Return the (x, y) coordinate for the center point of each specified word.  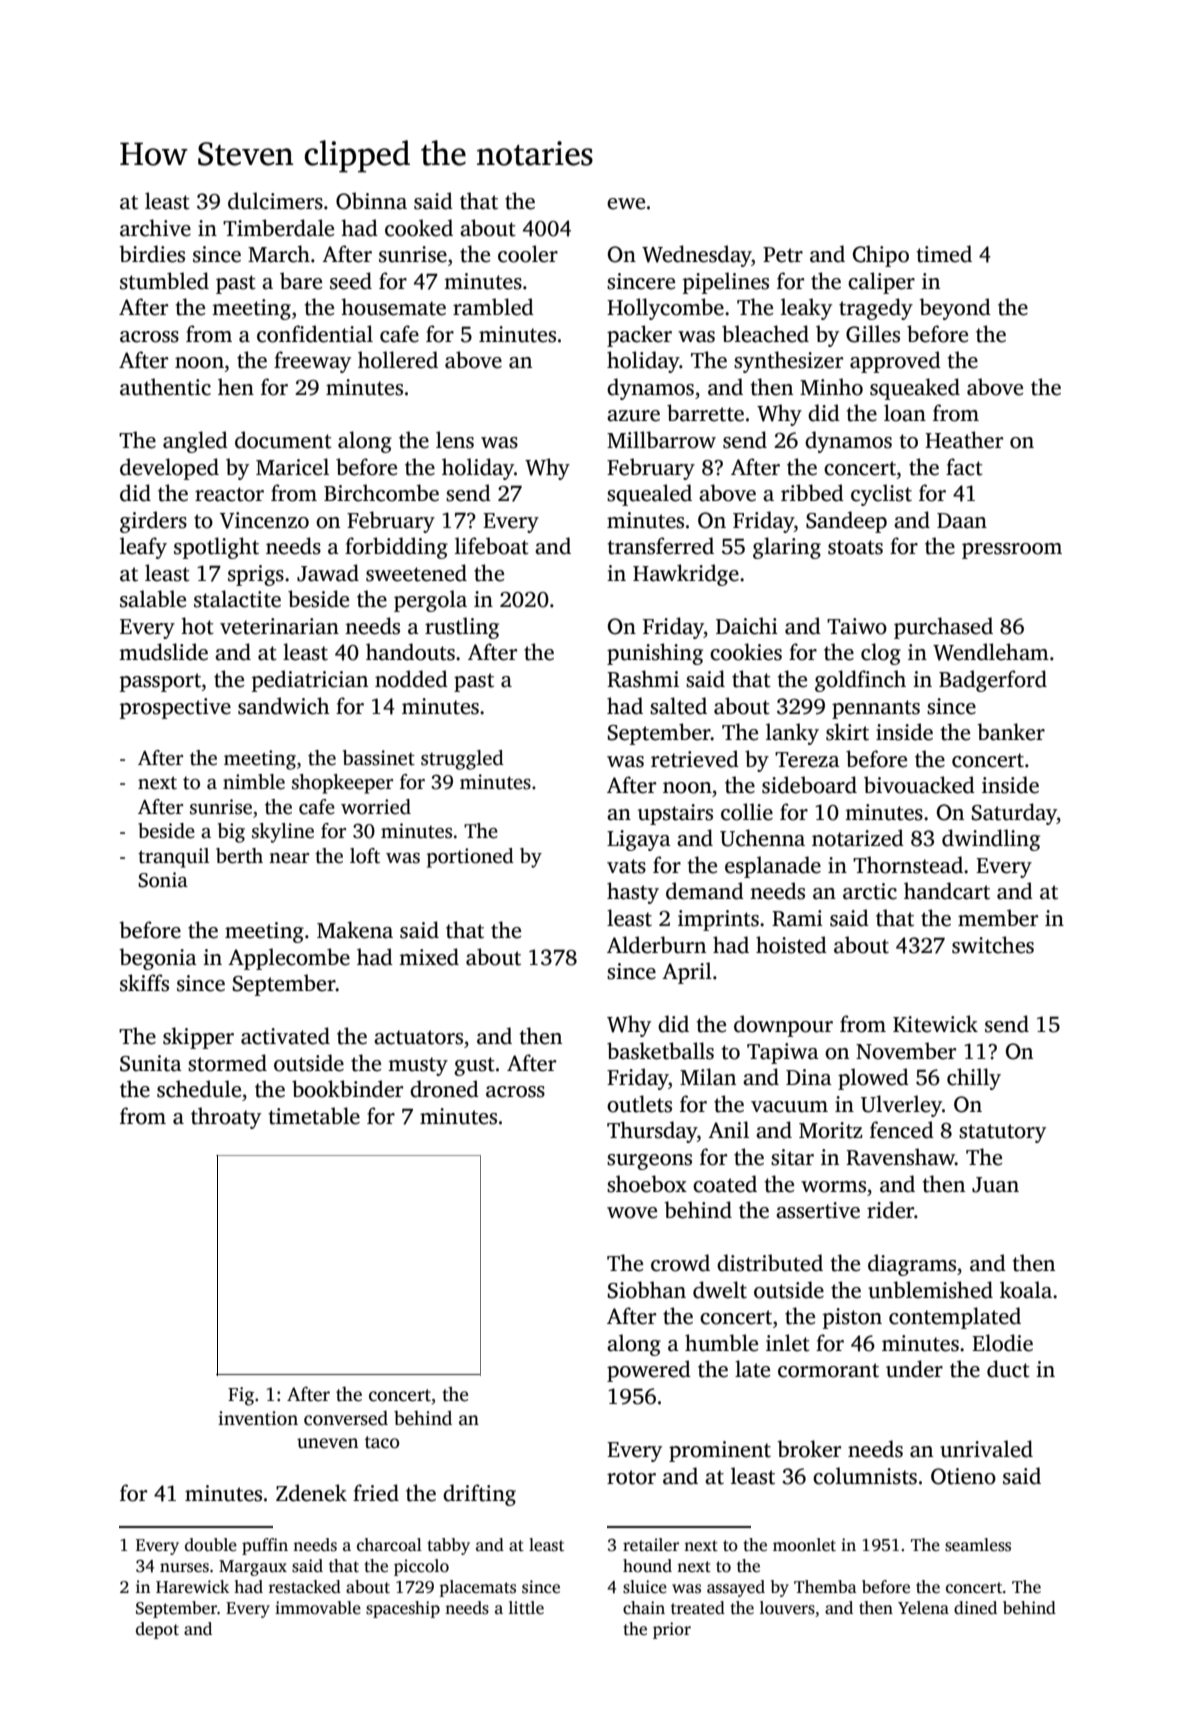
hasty (633, 893)
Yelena (923, 1608)
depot (157, 1630)
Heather (964, 440)
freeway (312, 362)
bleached (765, 334)
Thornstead (908, 865)
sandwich (284, 706)
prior (672, 1630)
